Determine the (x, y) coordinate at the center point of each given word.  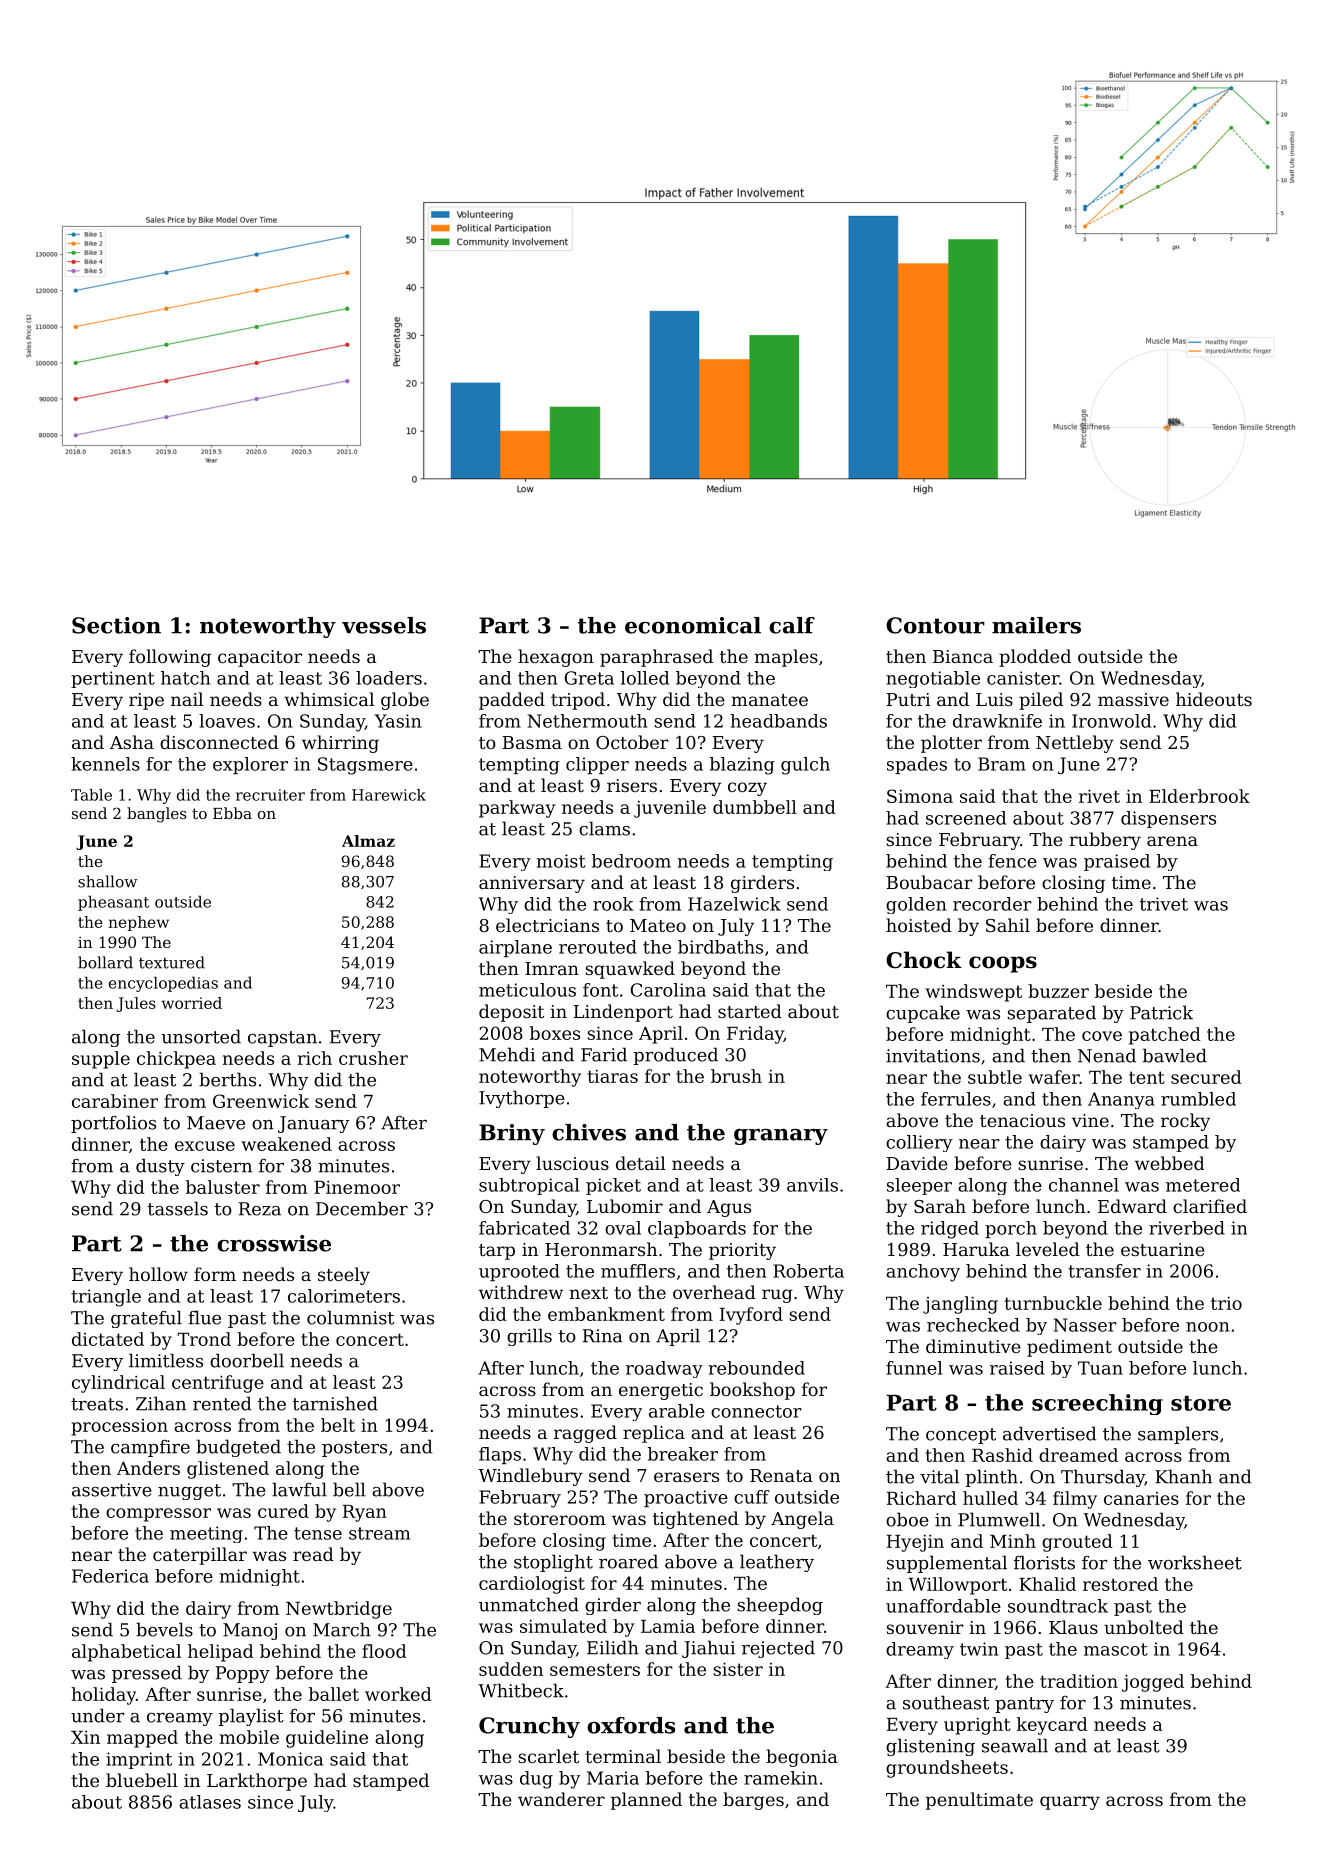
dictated (108, 1339)
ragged (585, 1434)
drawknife (997, 721)
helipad (221, 1653)
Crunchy (529, 1727)
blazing (742, 766)
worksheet (1195, 1562)
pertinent (113, 679)
